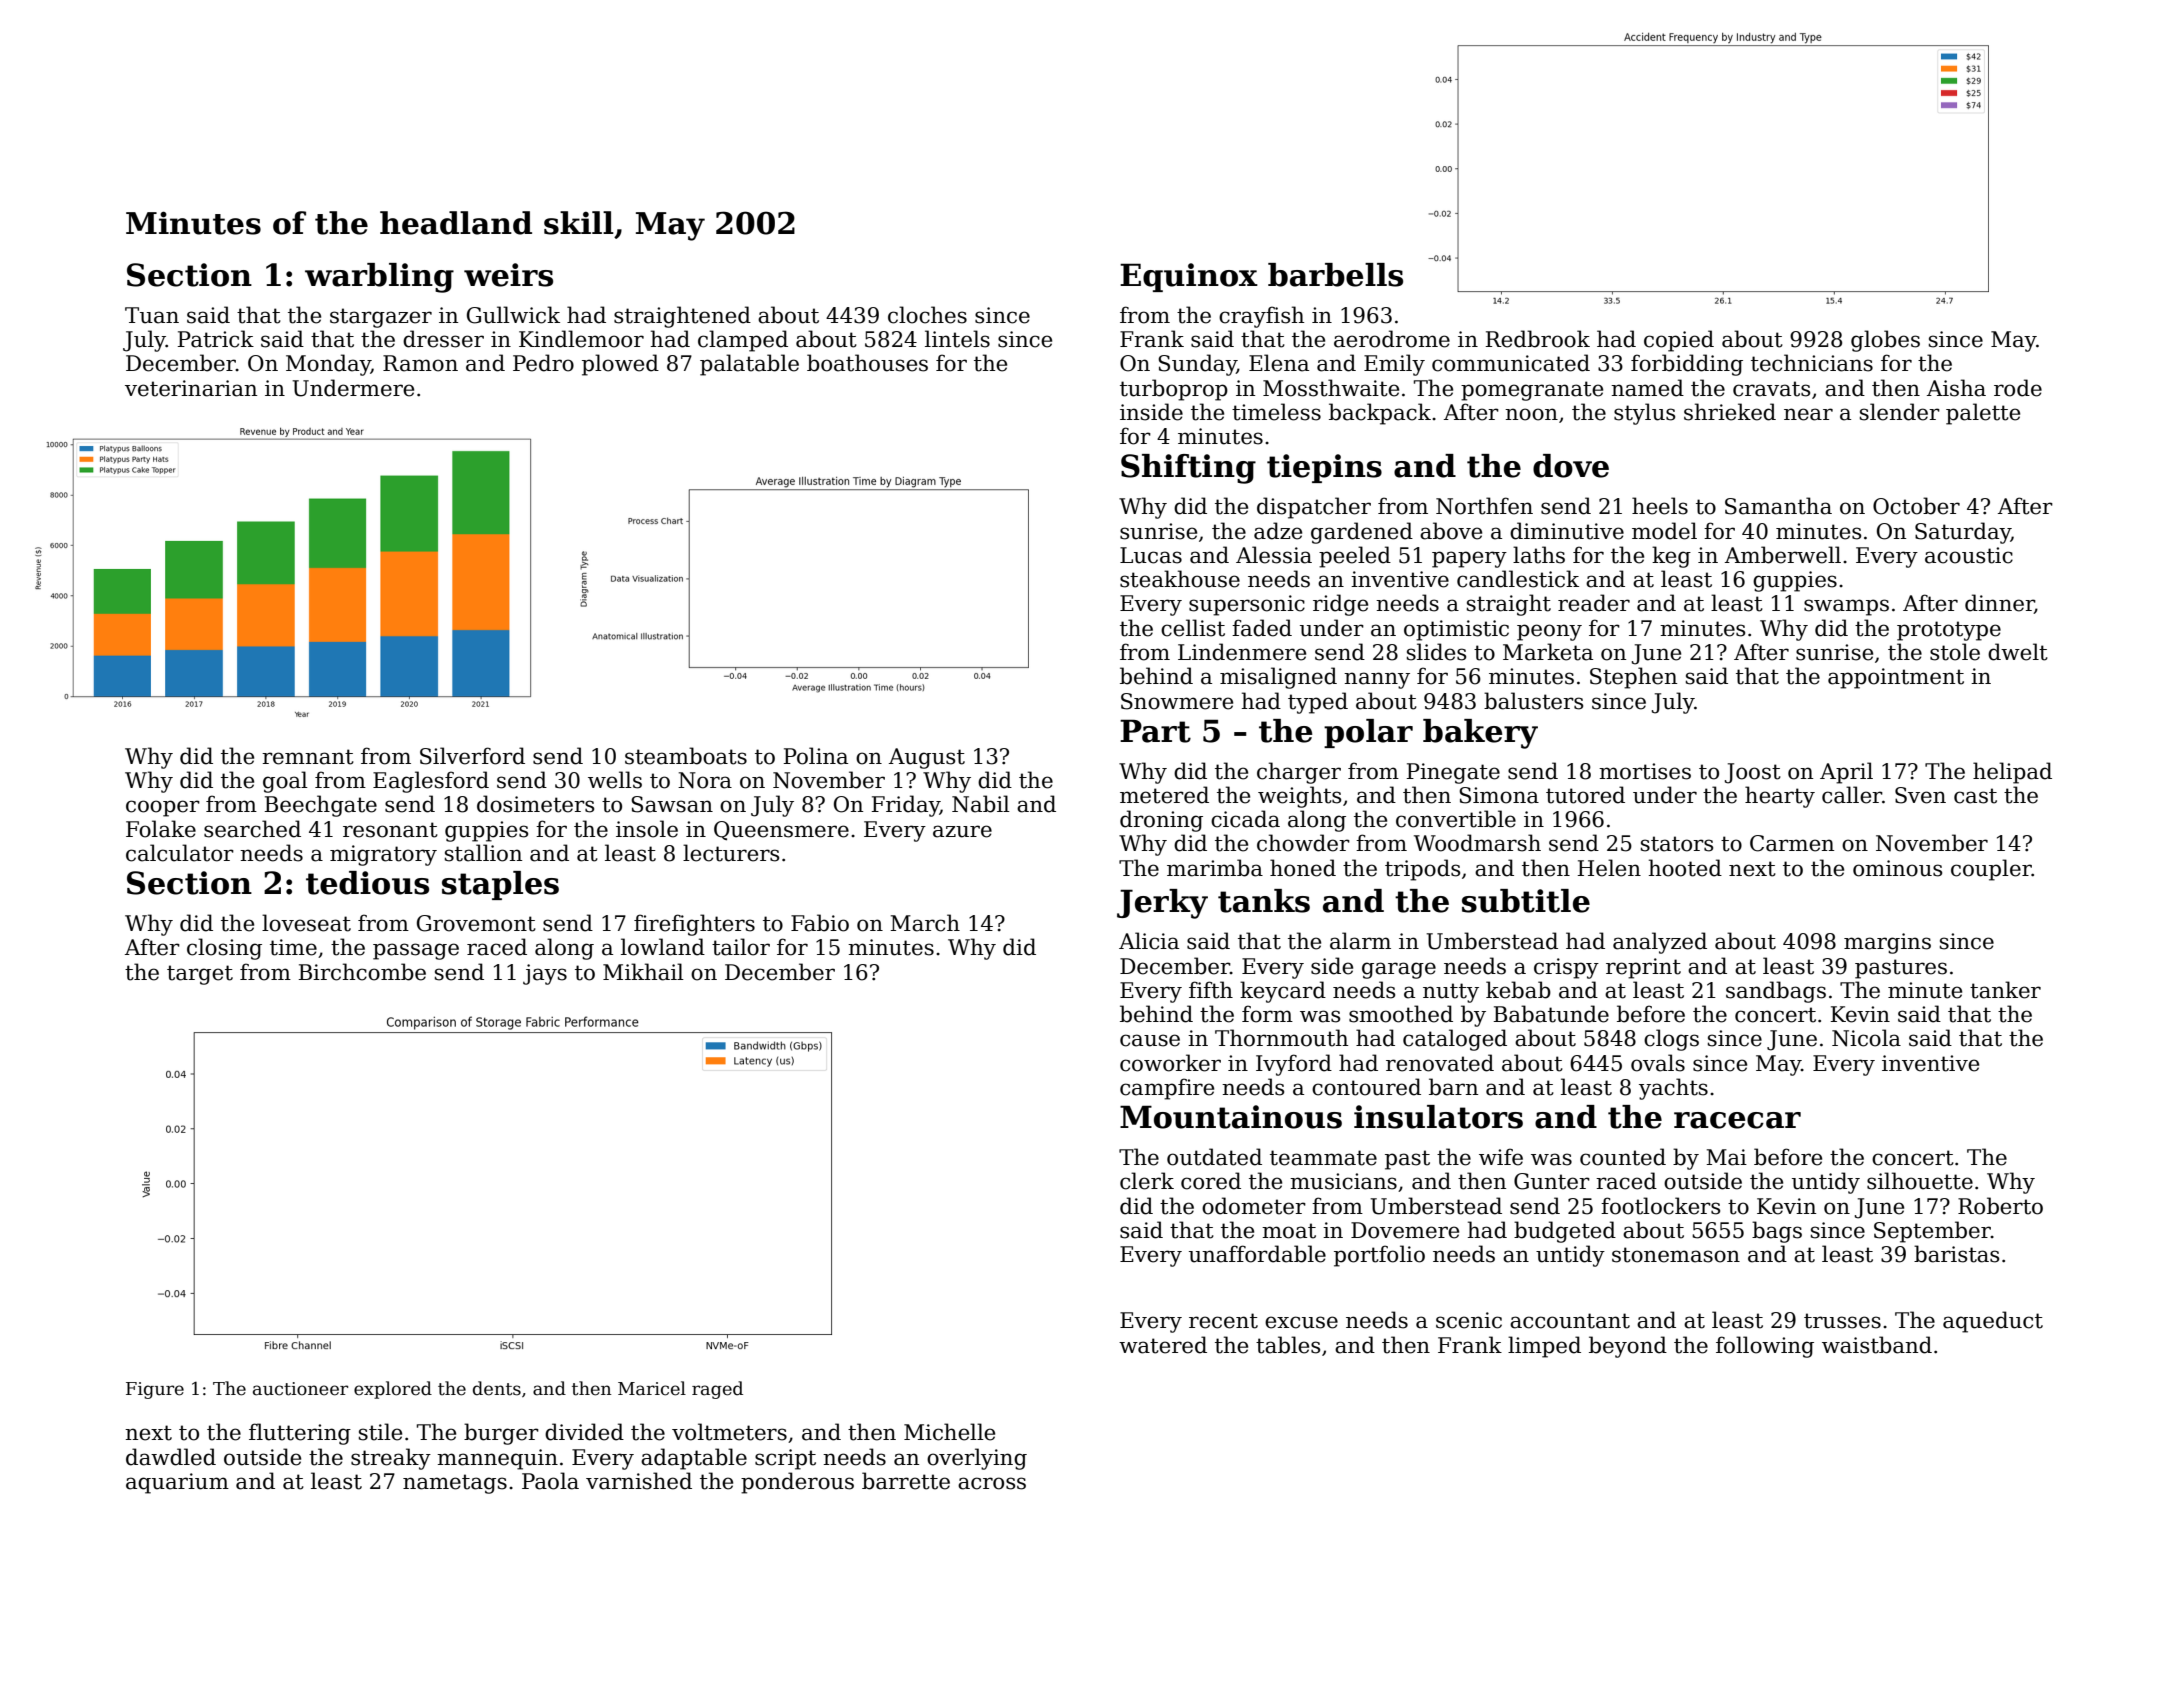 This document has height=1683, width=2178. Describe the element at coordinates (1324, 468) in the document. I see `tiepins` at that location.
